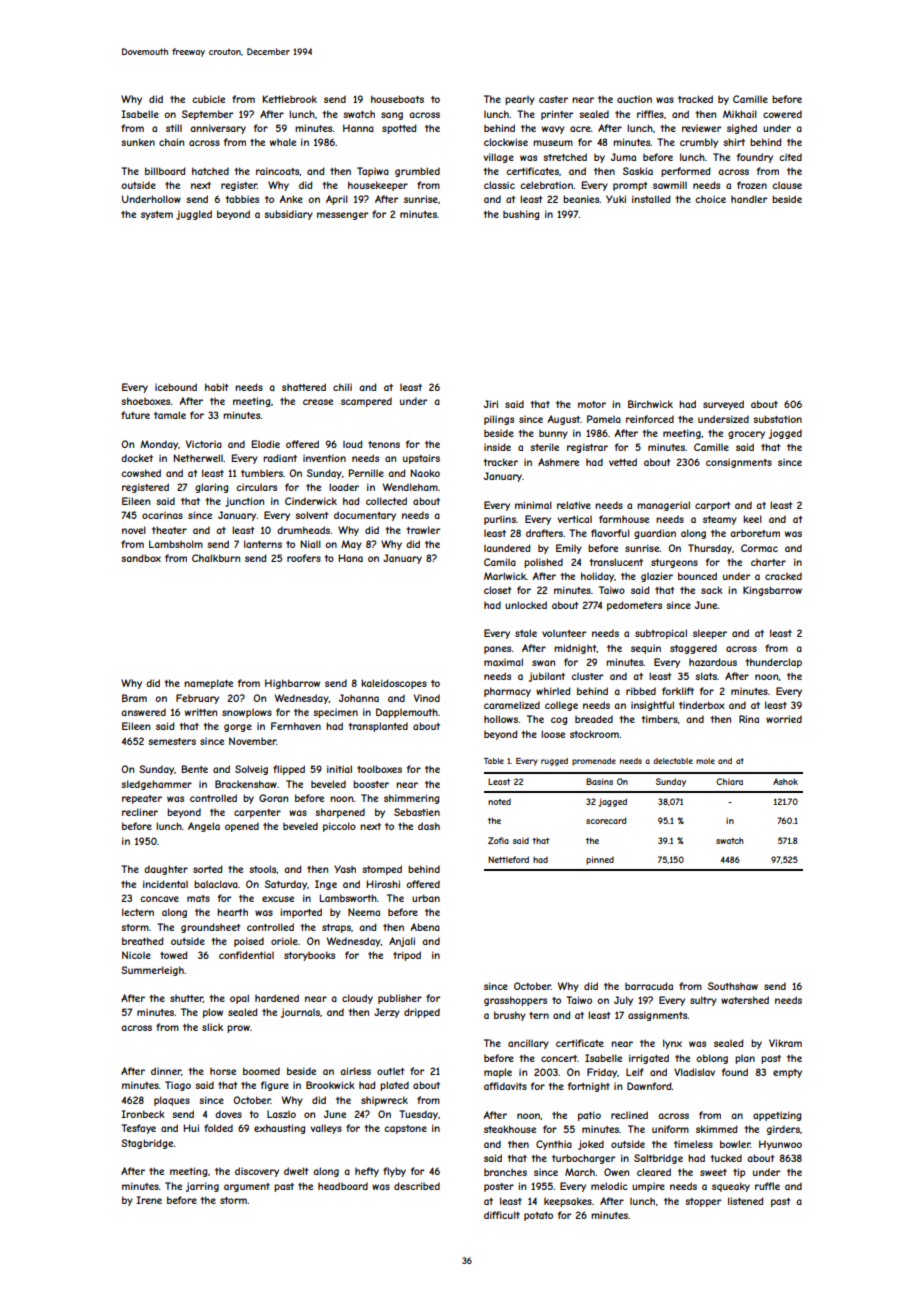 This screenshot has height=1308, width=924. What do you see at coordinates (397, 99) in the screenshot?
I see `houseboats` at bounding box center [397, 99].
